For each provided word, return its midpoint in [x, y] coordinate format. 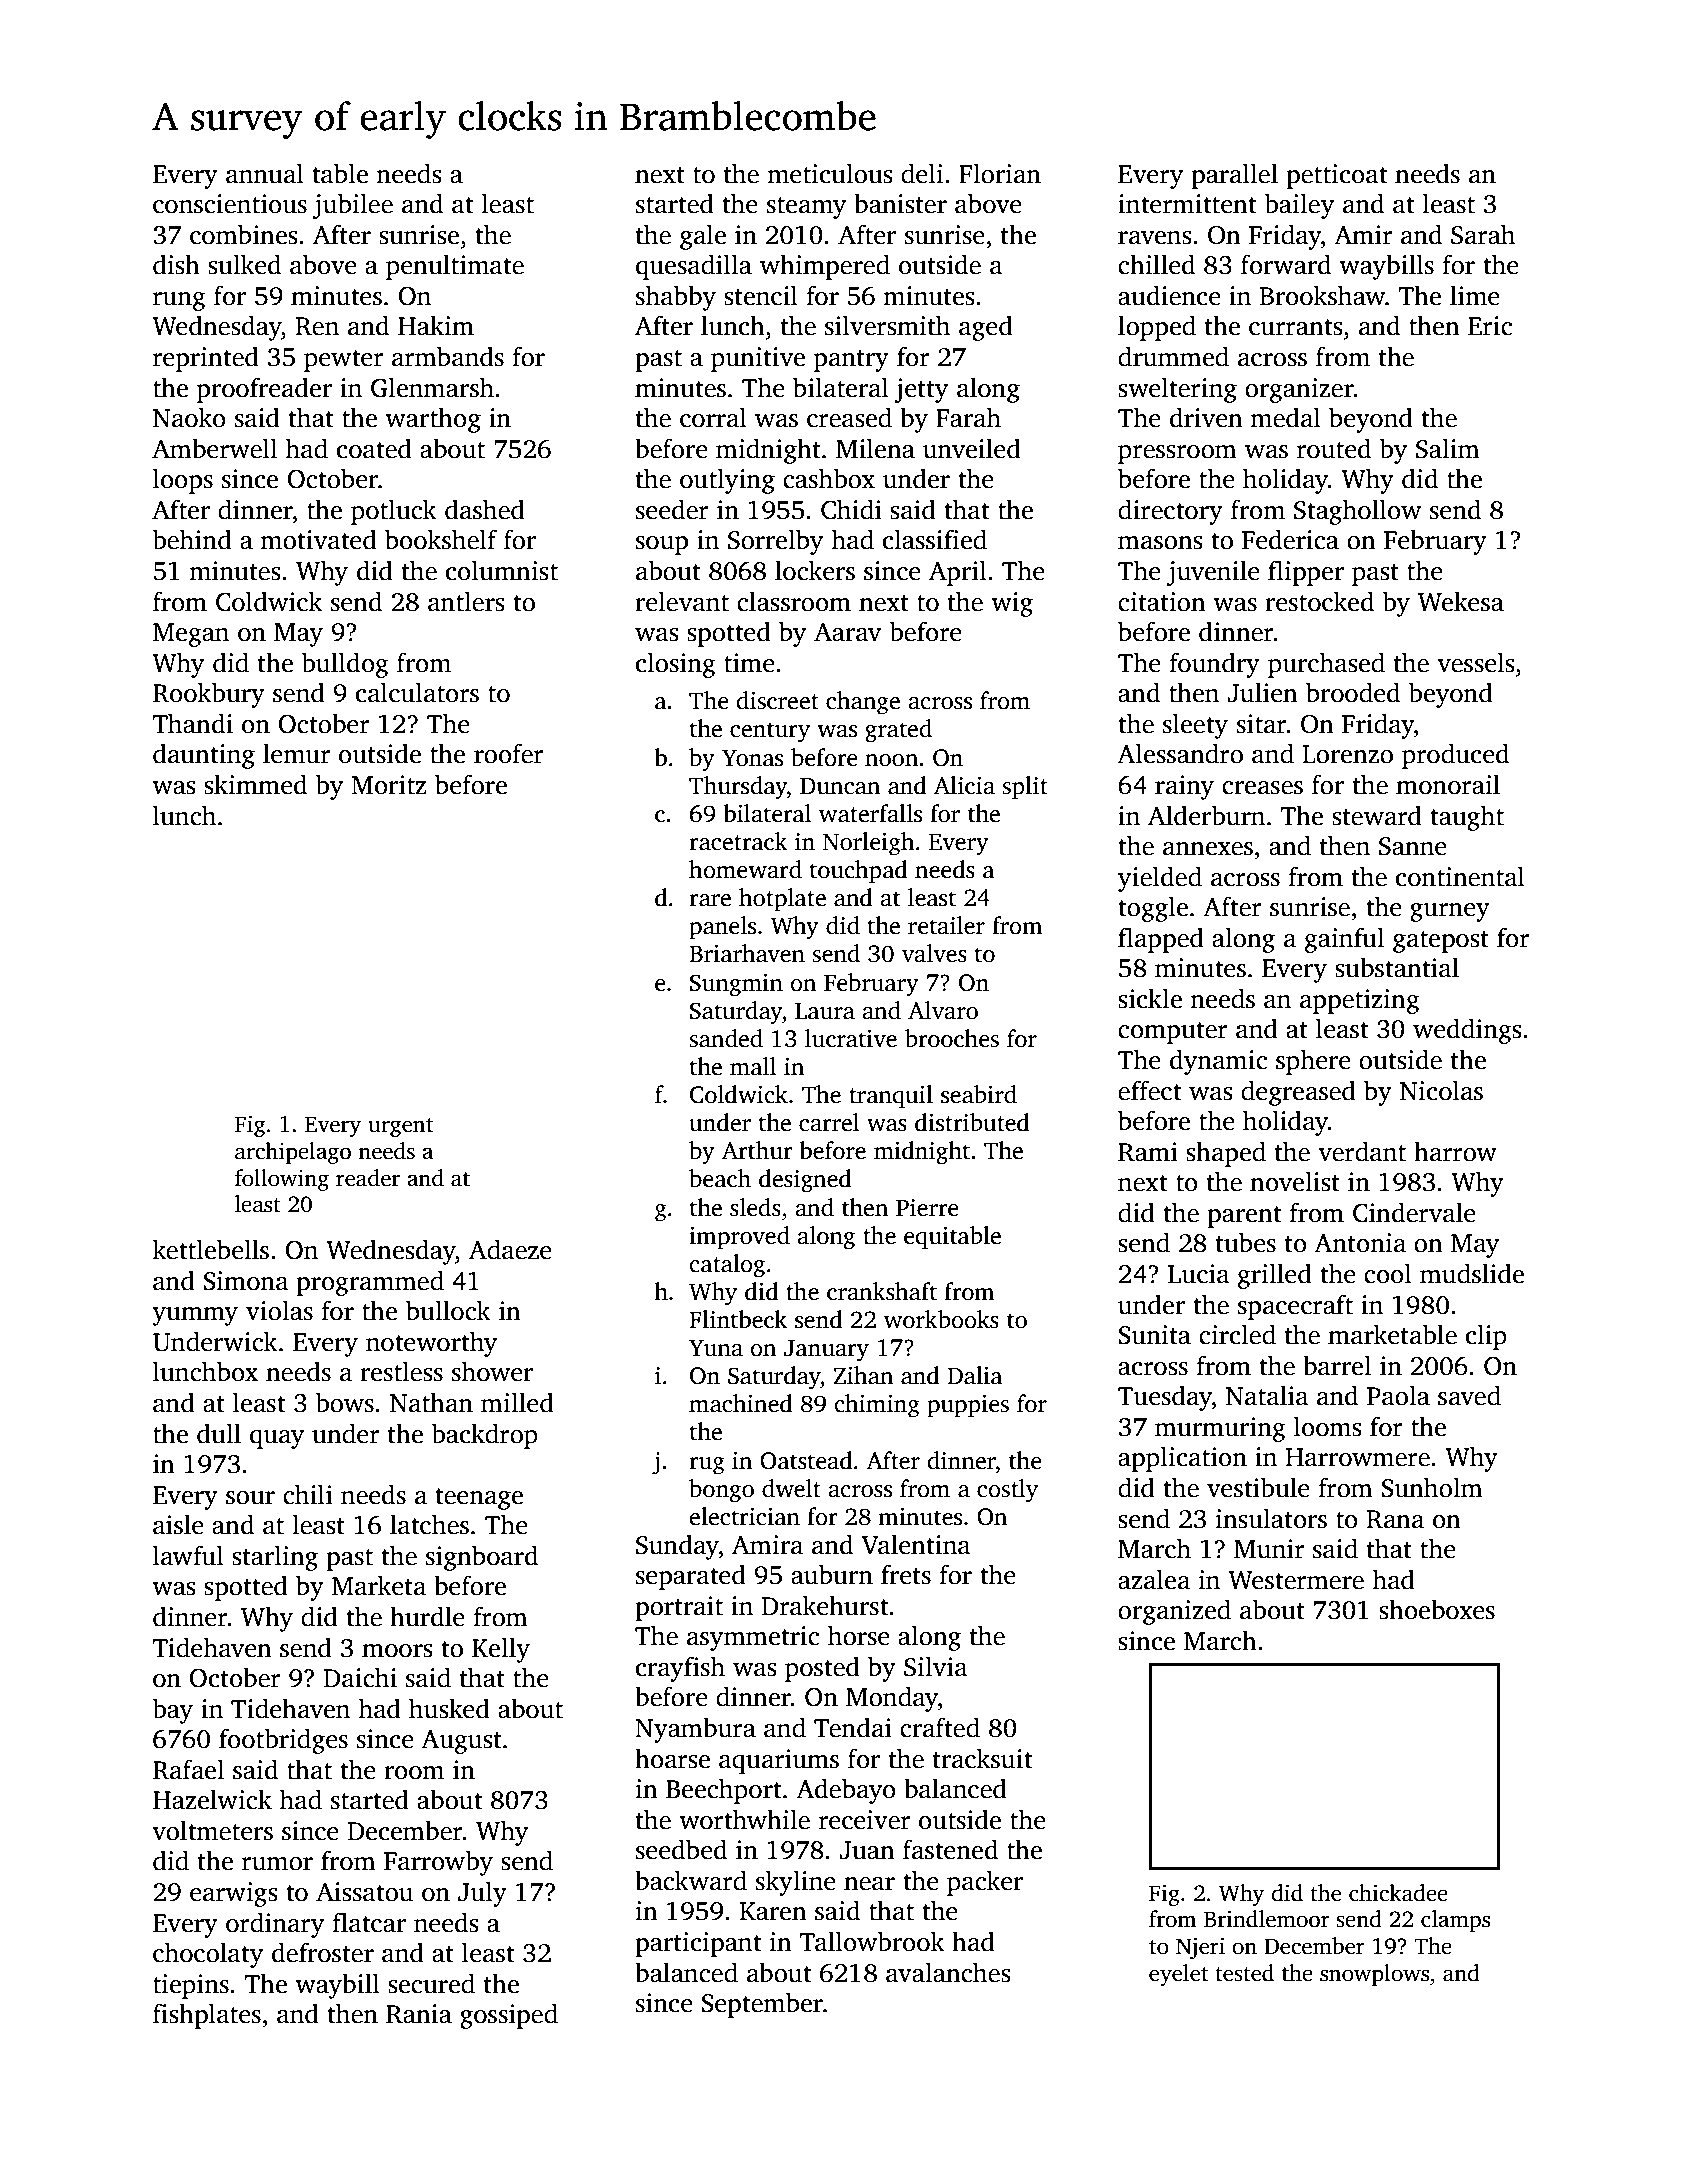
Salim [1448, 448]
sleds [755, 1207]
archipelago [293, 1153]
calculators [417, 692]
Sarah [1483, 234]
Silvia [936, 1666]
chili [308, 1494]
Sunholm [1432, 1487]
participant [698, 1944]
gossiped [509, 2016]
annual [265, 173]
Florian [1000, 173]
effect [1150, 1090]
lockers [815, 570]
